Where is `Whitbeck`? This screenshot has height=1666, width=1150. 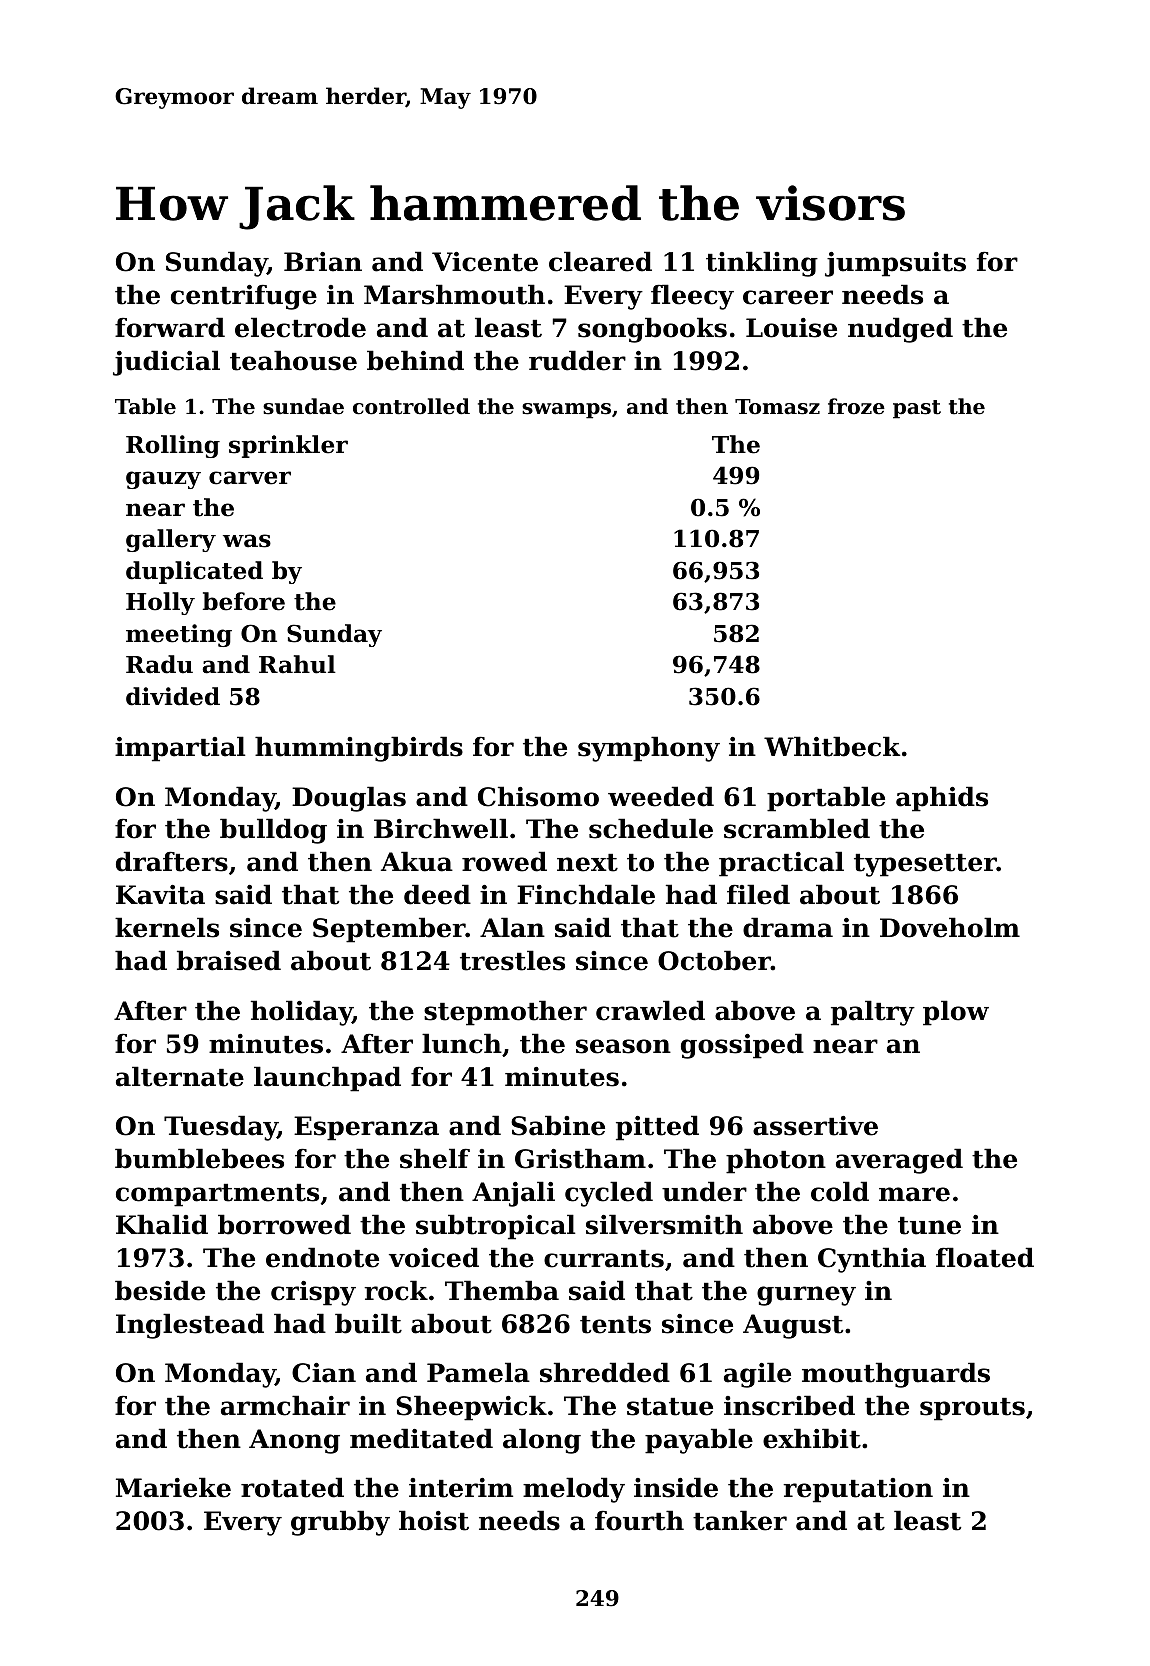 Whitbeck is located at coordinates (832, 746).
